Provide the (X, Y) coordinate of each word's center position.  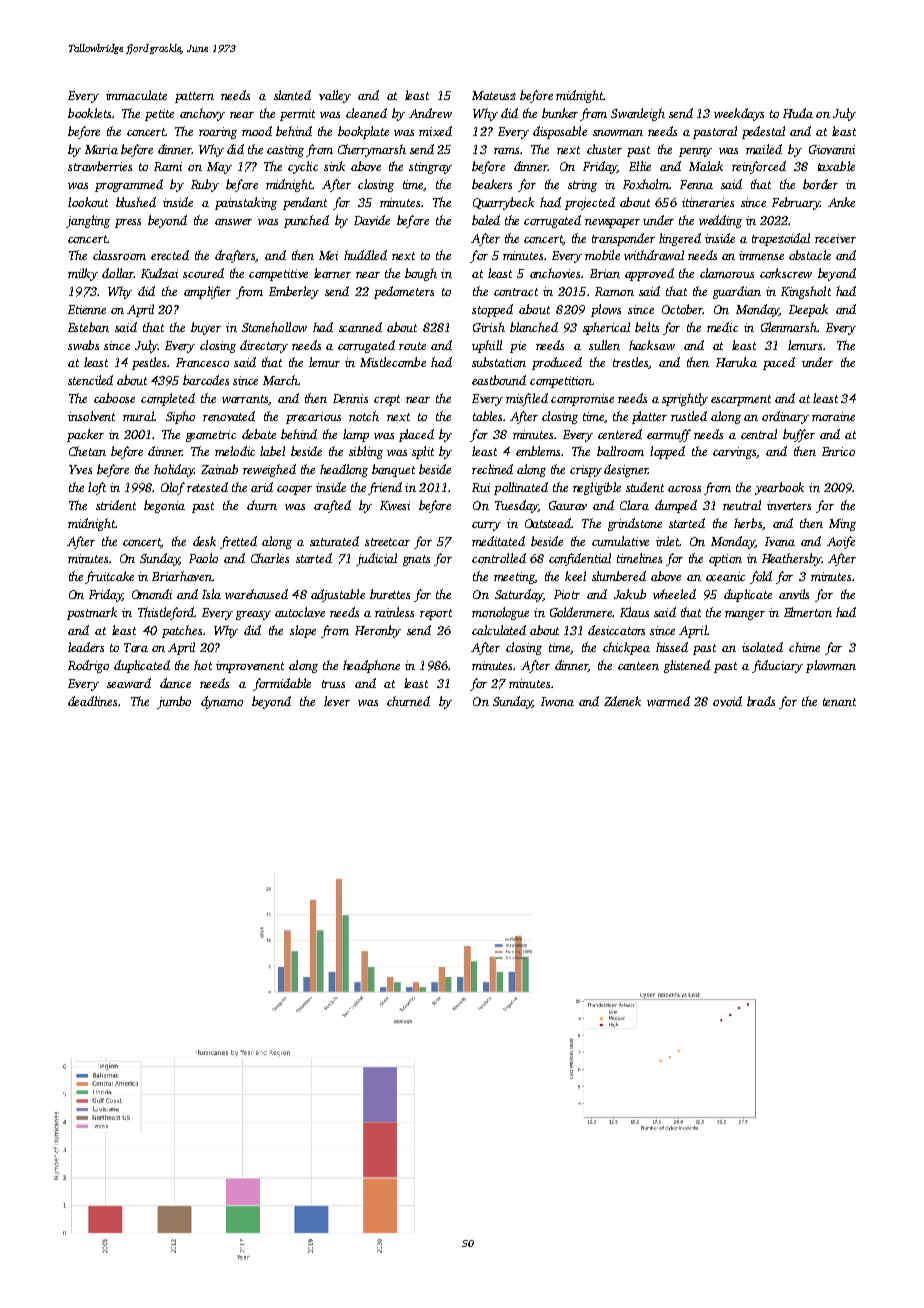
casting (285, 151)
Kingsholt (806, 292)
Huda (798, 113)
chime (804, 647)
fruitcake (109, 577)
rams (506, 151)
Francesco (202, 362)
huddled (365, 255)
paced (779, 363)
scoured (203, 273)
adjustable (338, 595)
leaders (86, 647)
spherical (606, 328)
